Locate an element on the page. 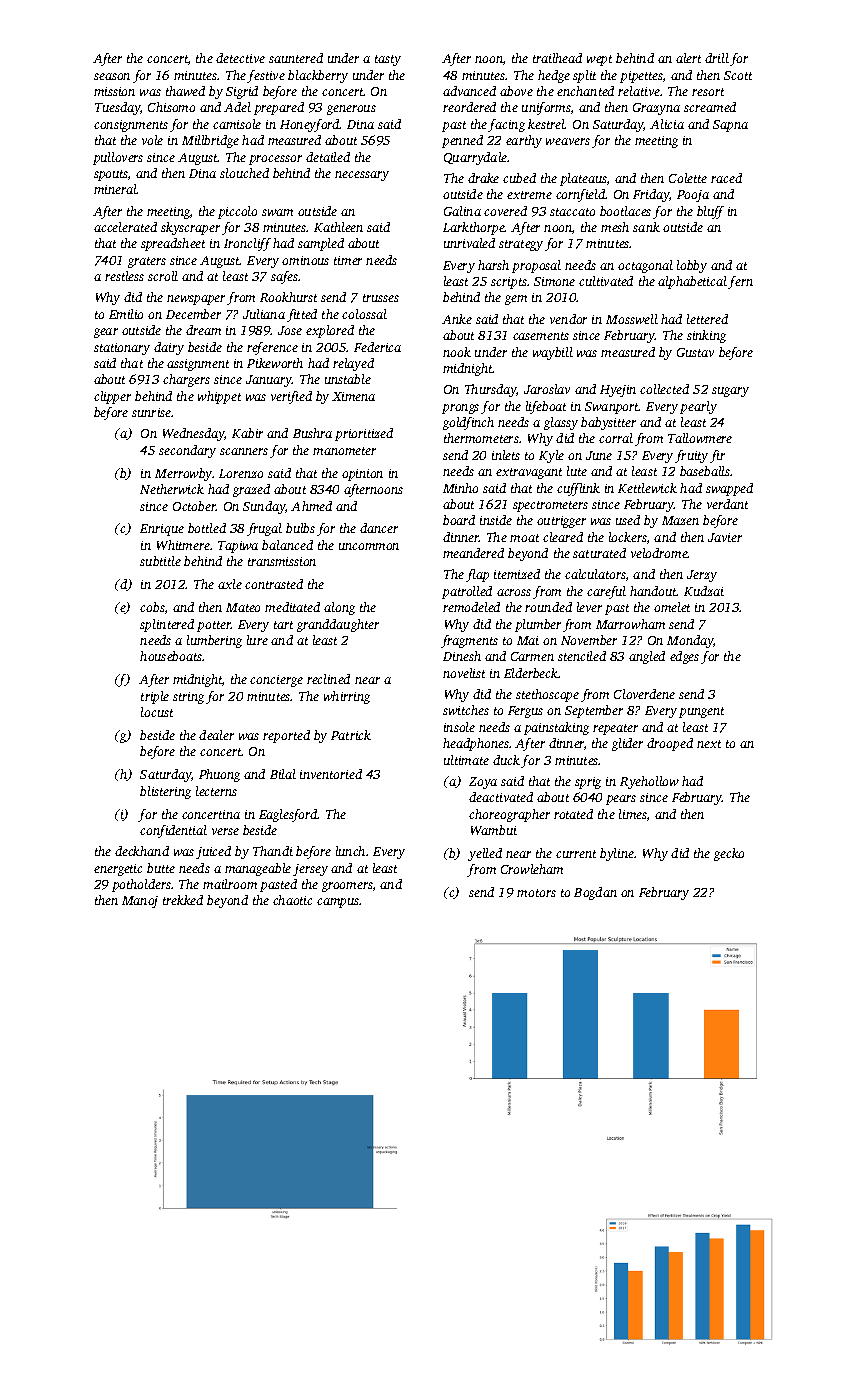 This page has height=1400, width=849. blistering is located at coordinates (165, 792).
